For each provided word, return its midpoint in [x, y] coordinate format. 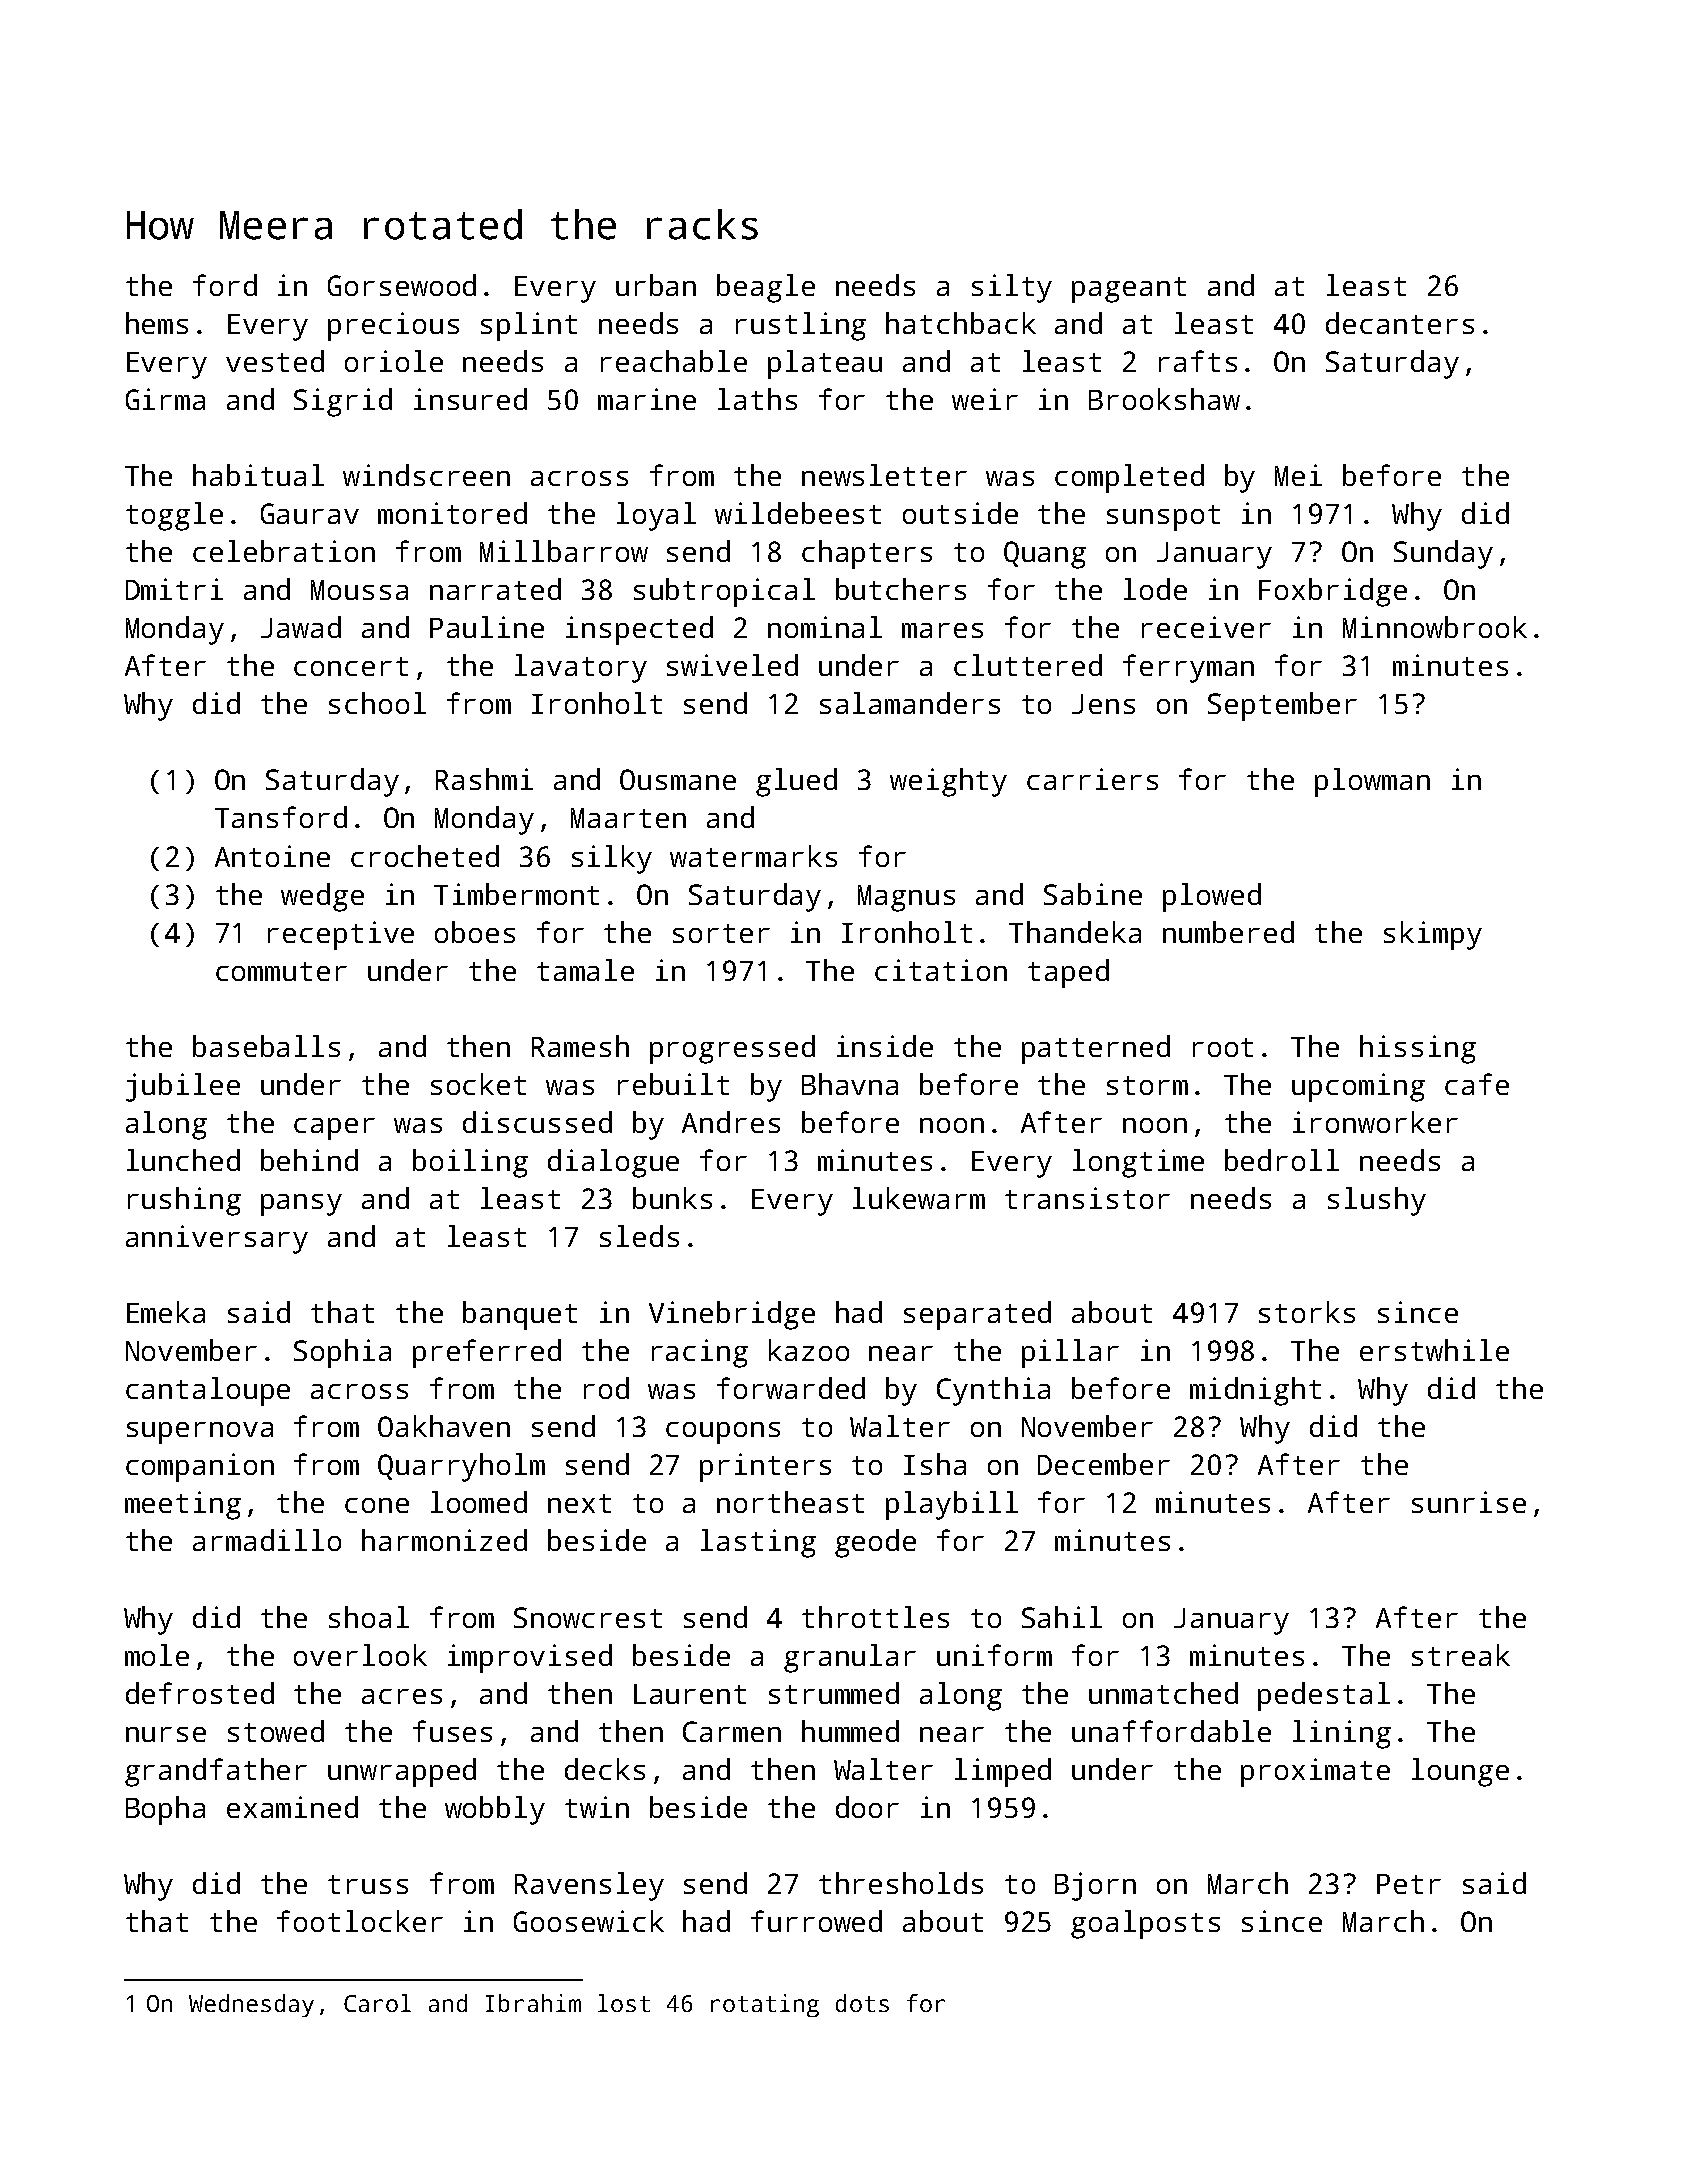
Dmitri [174, 589]
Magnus [906, 898]
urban [656, 285]
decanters [1400, 323]
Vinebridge [732, 1315]
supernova [200, 1433]
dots [862, 2003]
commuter [281, 971]
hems [157, 323]
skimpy [1433, 935]
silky [612, 859]
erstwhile [1434, 1350]
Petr [1409, 1884]
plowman [1372, 782]
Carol [377, 2003]
